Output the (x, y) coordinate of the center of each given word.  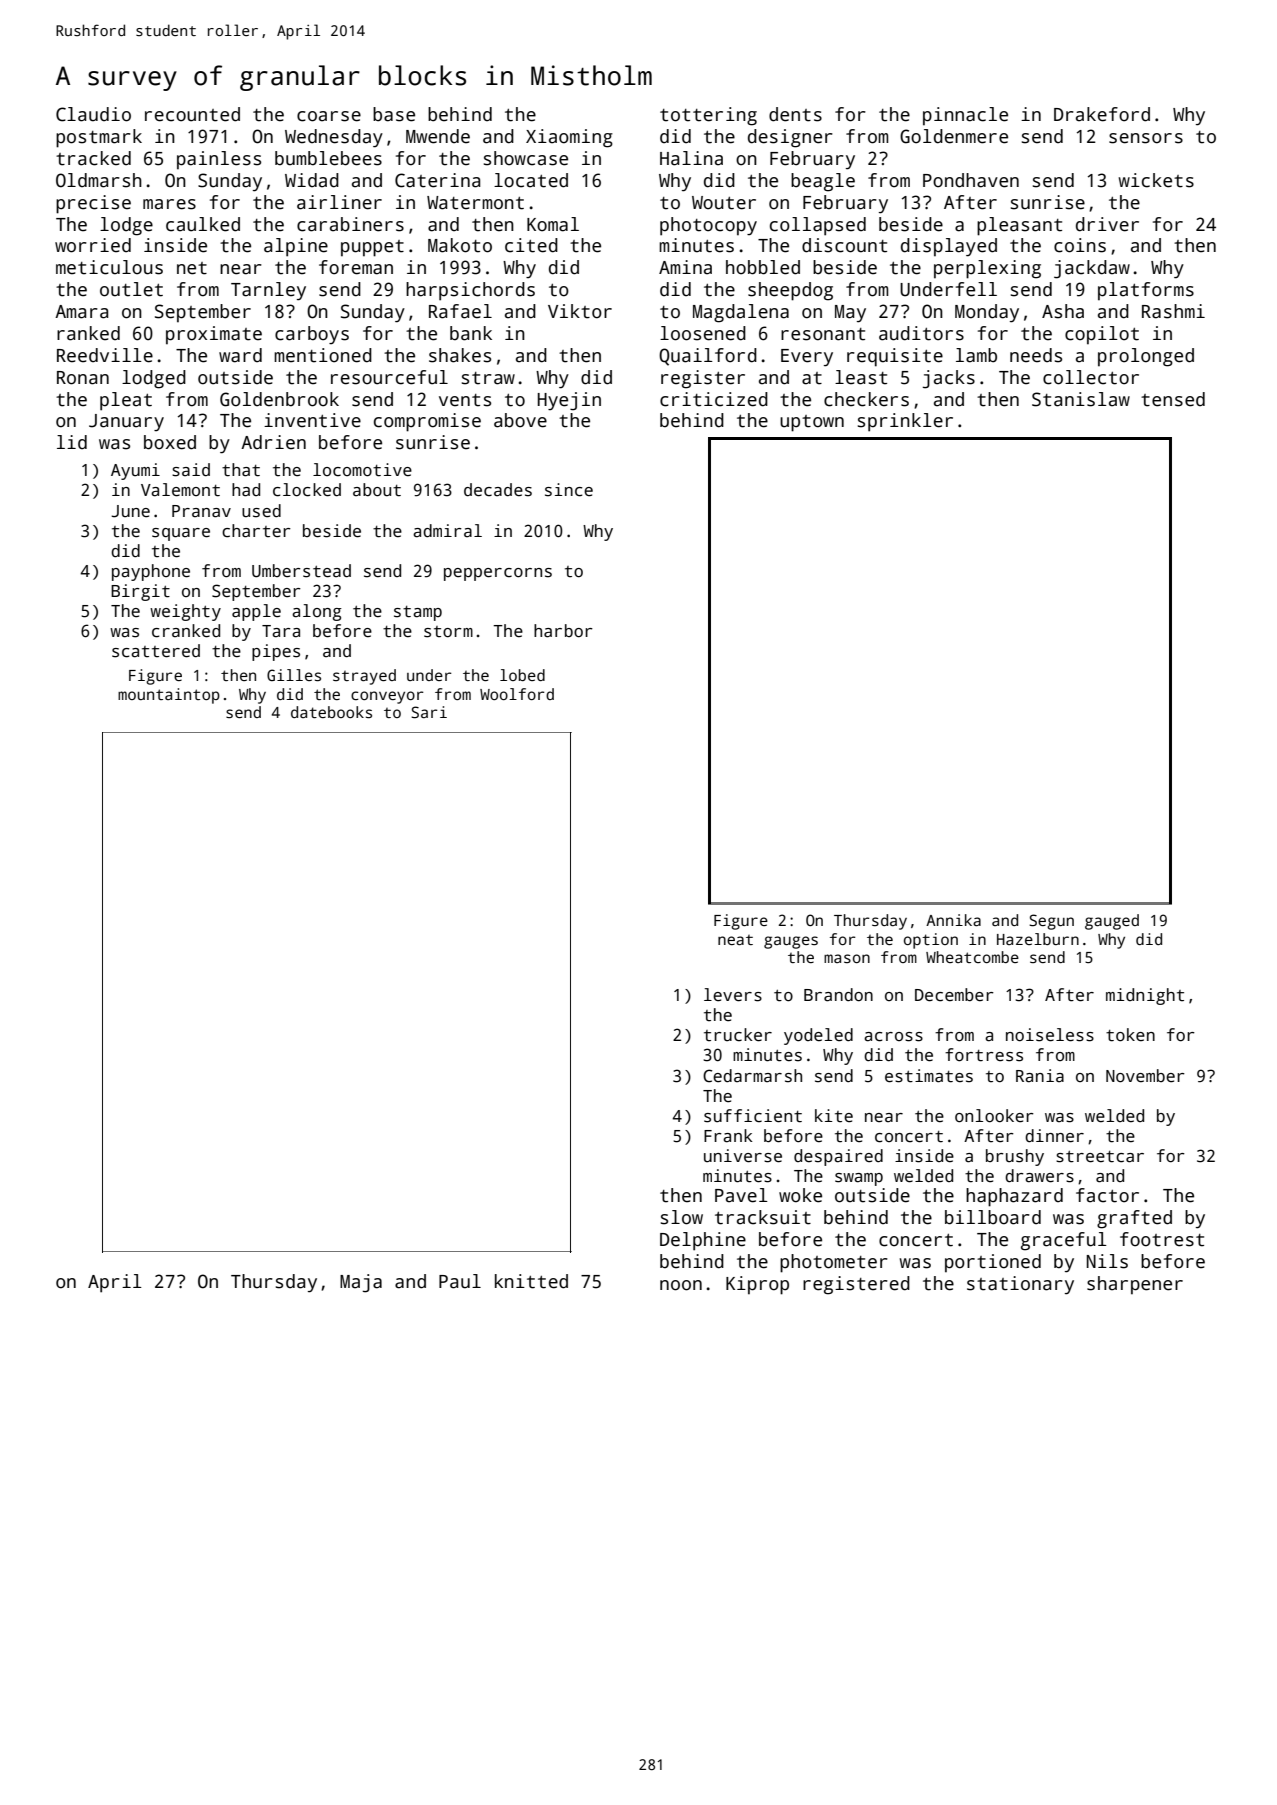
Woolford (517, 694)
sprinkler (905, 422)
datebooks (331, 712)
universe (743, 1156)
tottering (708, 116)
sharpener (1135, 1285)
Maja (361, 1283)
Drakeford (1102, 114)
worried (93, 245)
